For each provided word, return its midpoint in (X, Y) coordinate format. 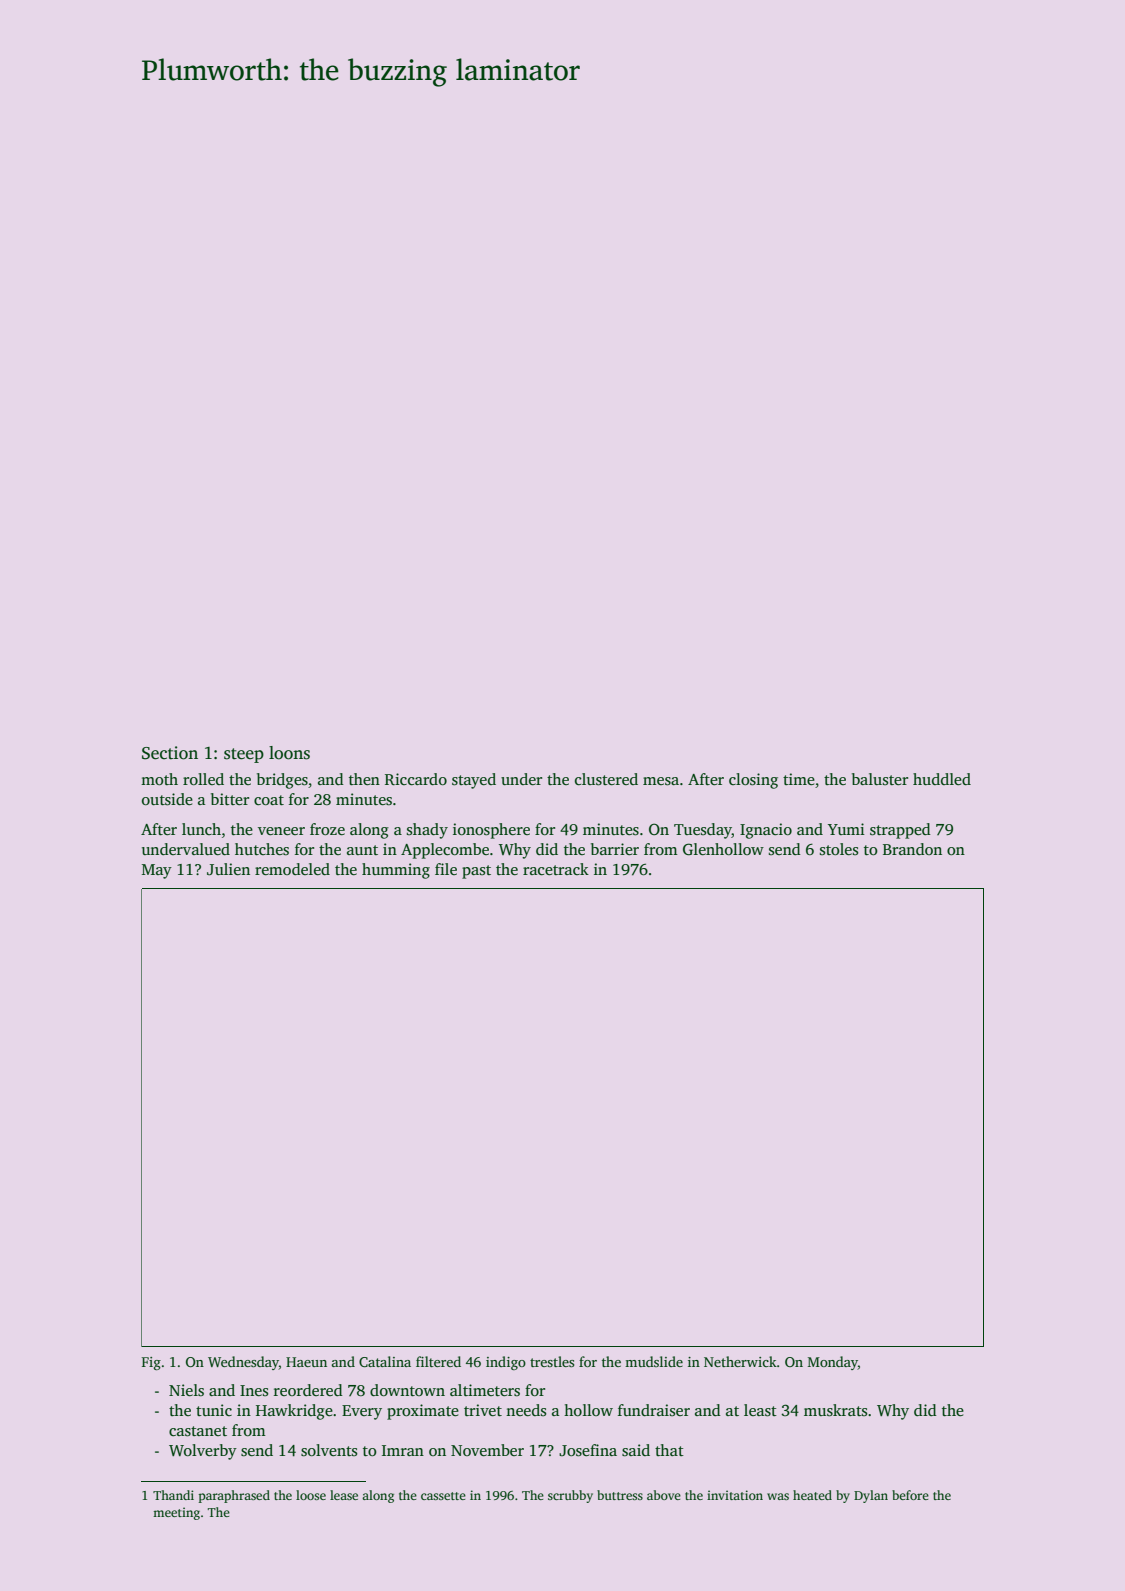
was (778, 1496)
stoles (839, 849)
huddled (942, 779)
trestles (552, 1361)
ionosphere (491, 831)
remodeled (292, 869)
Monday (833, 1363)
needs (526, 1410)
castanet (198, 1431)
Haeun (306, 1362)
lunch (201, 829)
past (476, 872)
